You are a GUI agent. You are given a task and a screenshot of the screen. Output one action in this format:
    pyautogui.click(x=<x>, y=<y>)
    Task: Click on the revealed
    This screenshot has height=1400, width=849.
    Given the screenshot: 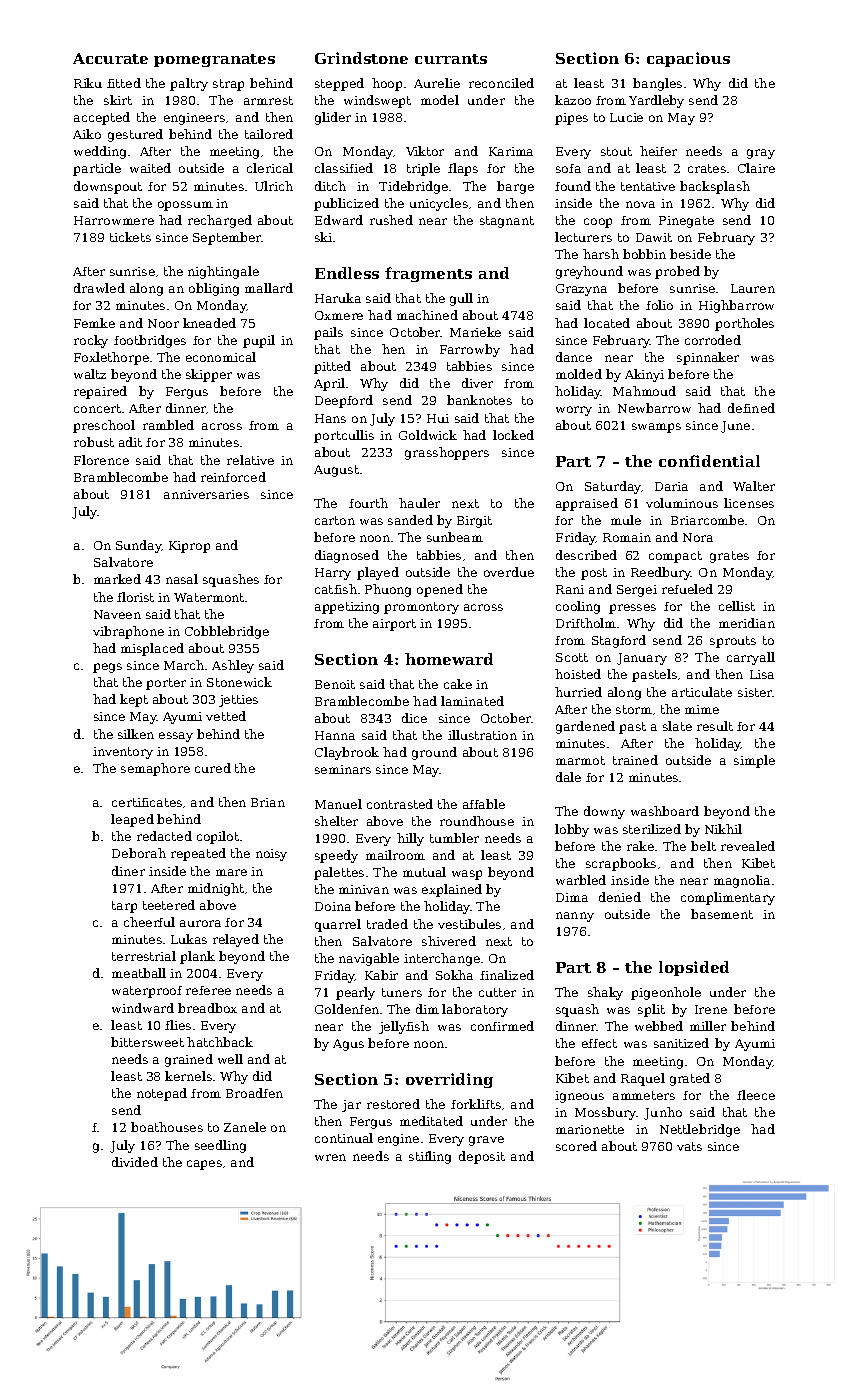 What is the action you would take?
    pyautogui.click(x=748, y=846)
